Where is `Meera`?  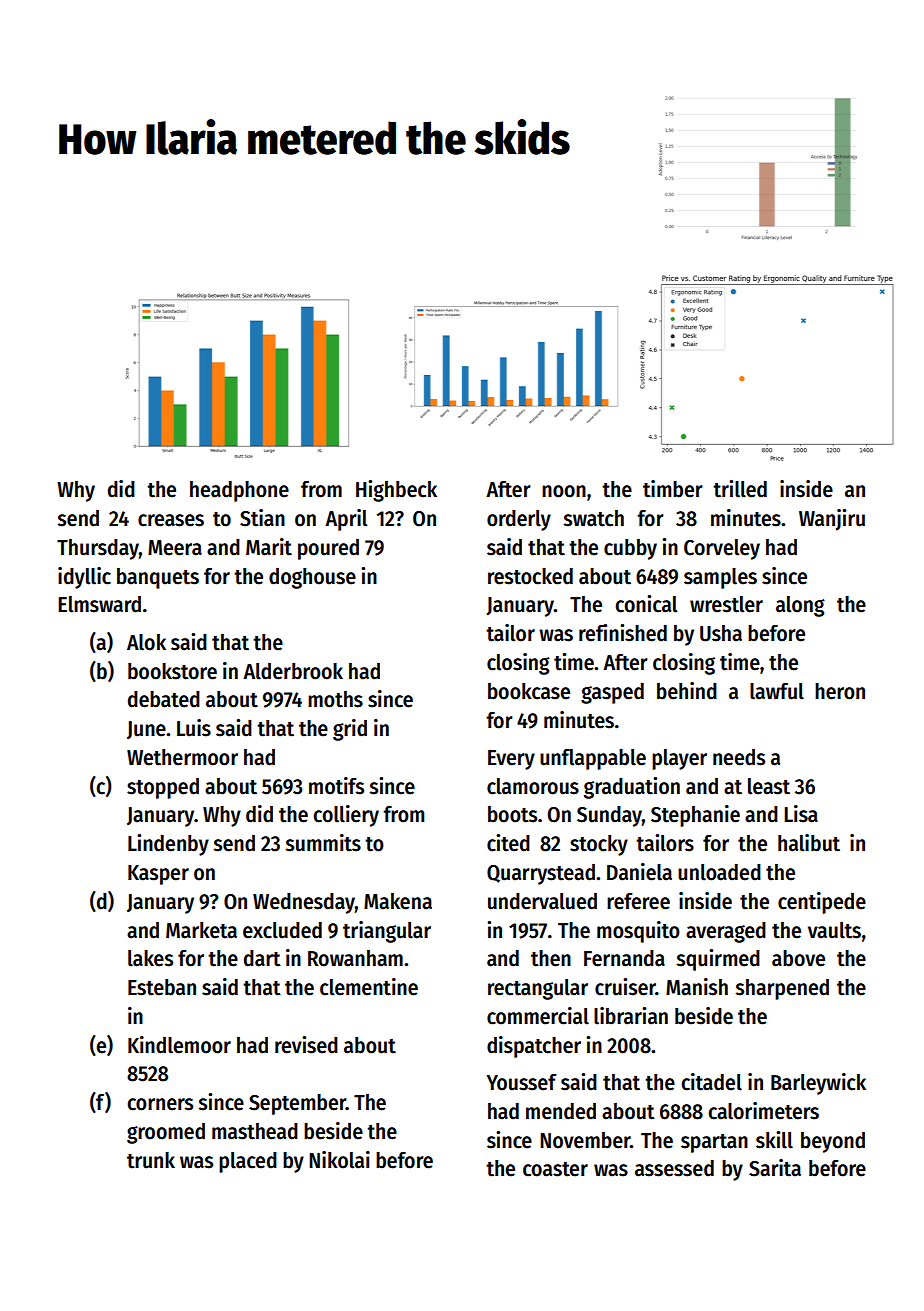 Meera is located at coordinates (175, 548).
